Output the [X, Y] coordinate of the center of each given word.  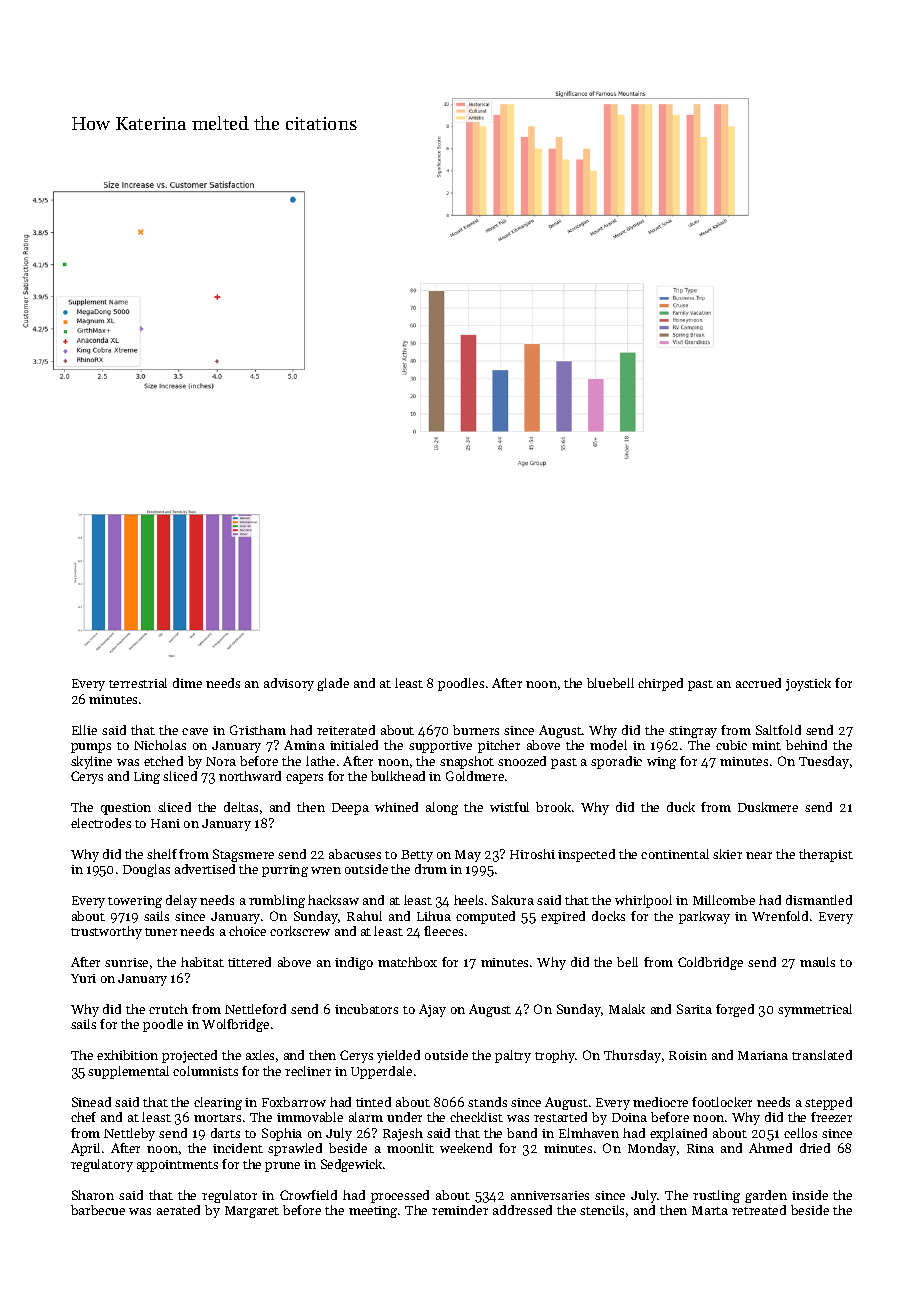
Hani [165, 823]
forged [735, 1010]
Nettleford [255, 1009]
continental [675, 854]
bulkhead [398, 776]
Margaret [252, 1212]
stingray [693, 732]
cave [195, 731]
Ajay [432, 1010]
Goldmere [475, 776]
